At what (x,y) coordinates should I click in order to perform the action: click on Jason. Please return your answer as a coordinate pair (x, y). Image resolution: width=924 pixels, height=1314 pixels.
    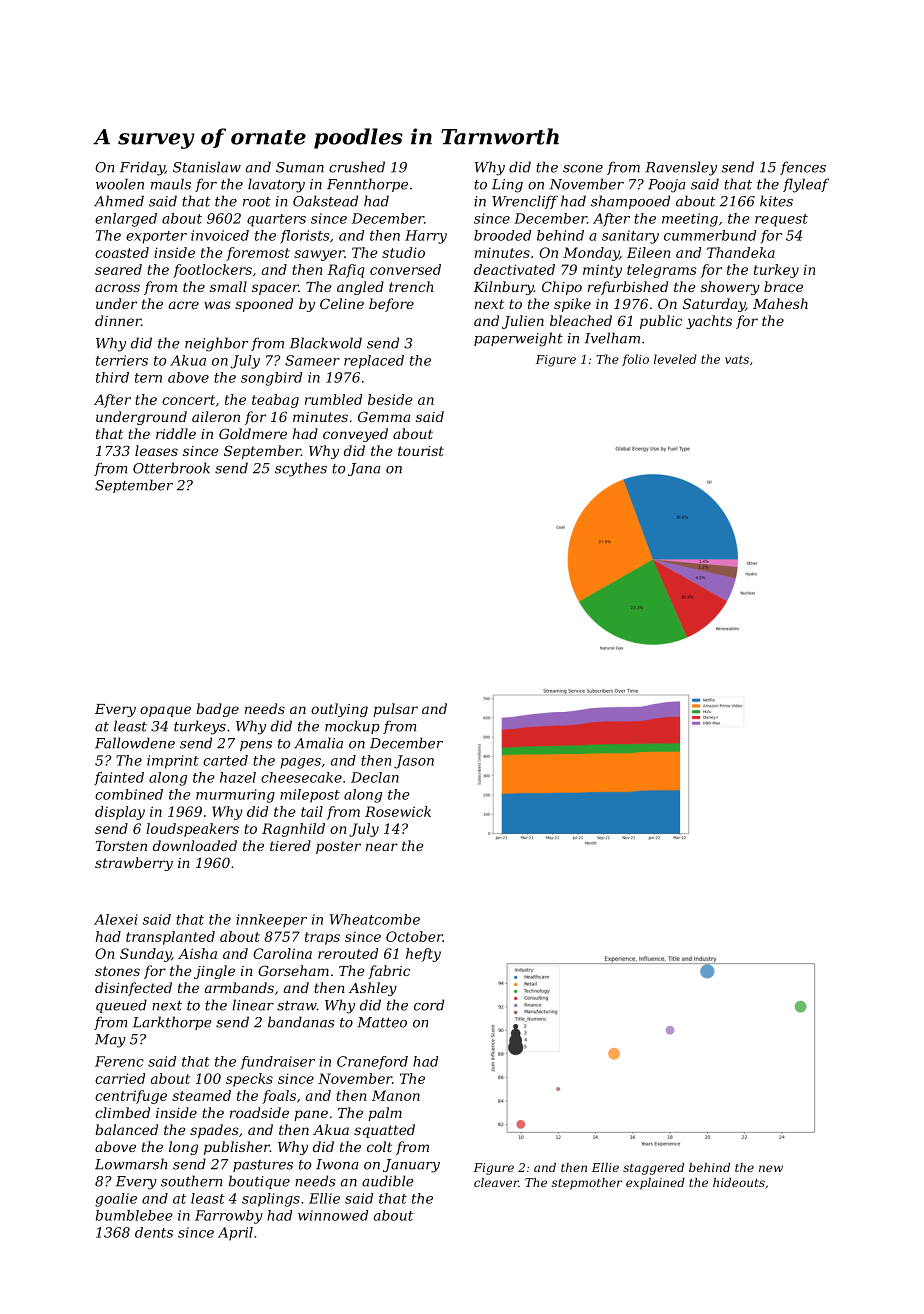
    Looking at the image, I should click on (414, 762).
